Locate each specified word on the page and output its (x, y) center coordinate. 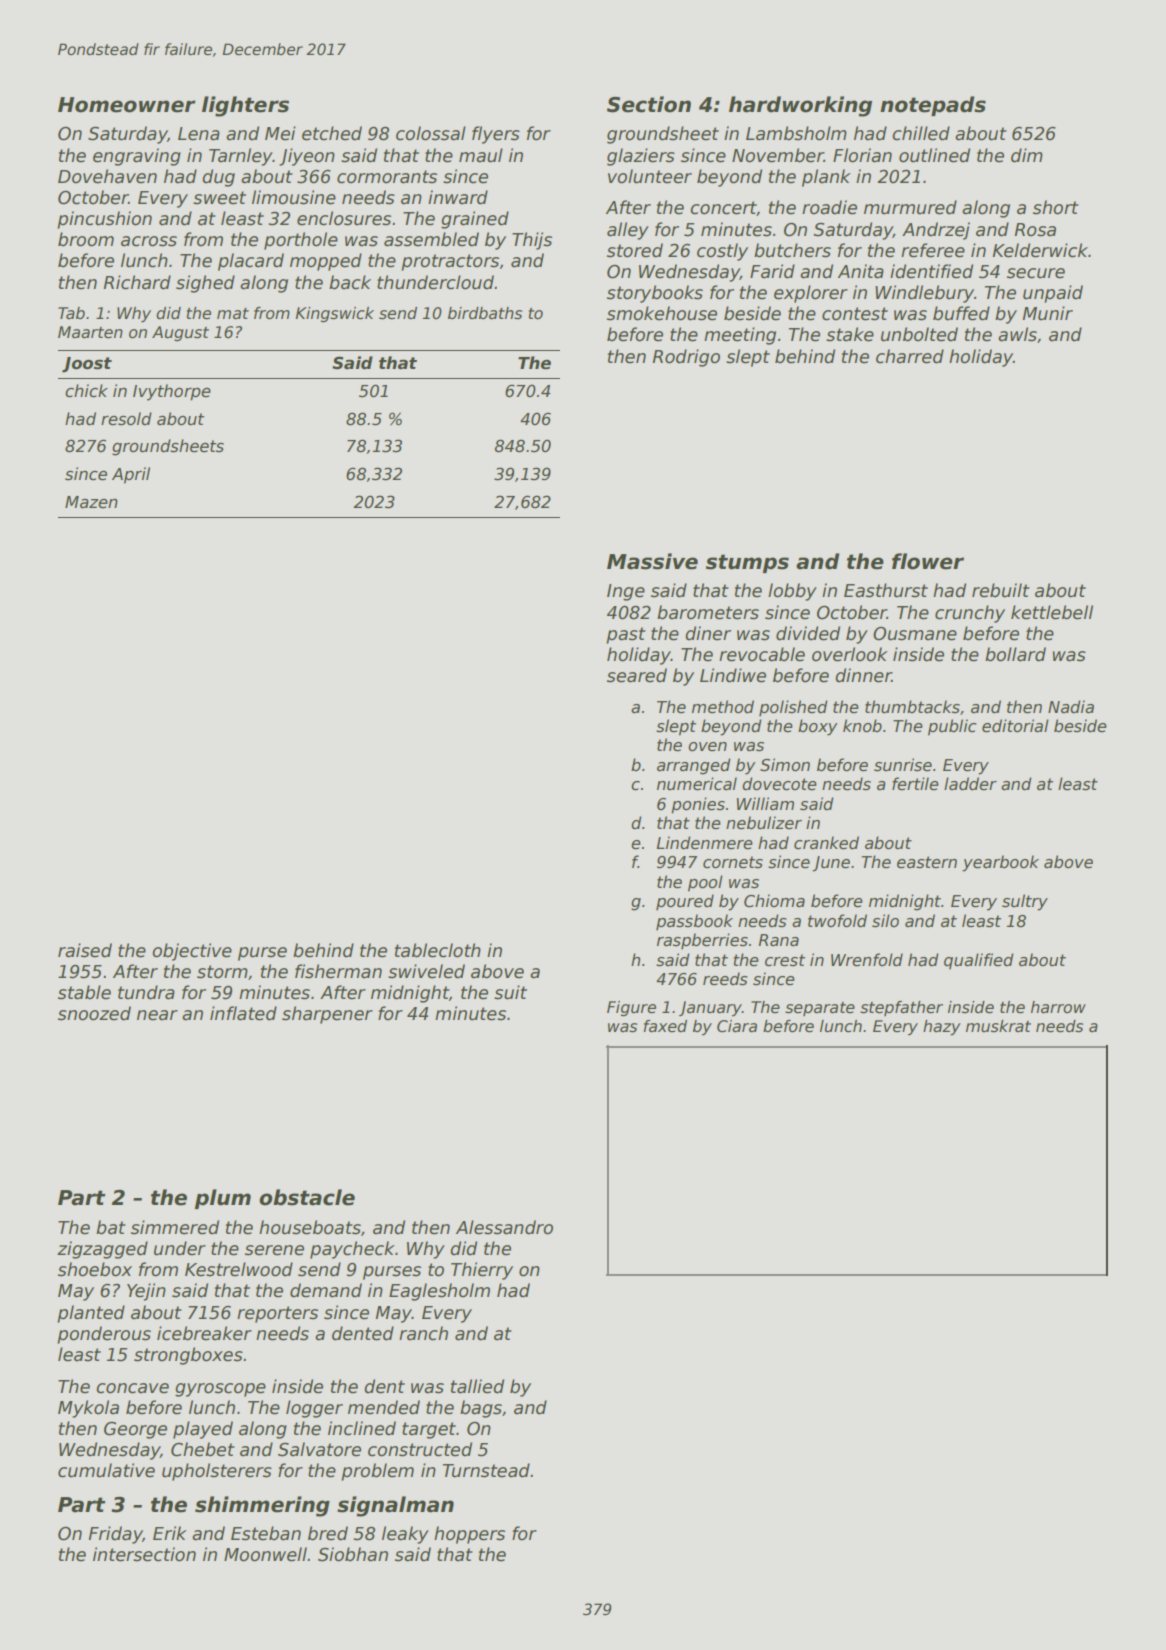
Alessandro (504, 1227)
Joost (87, 365)
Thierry (482, 1271)
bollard (1015, 654)
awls (1017, 334)
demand (326, 1290)
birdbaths (485, 313)
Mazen (91, 502)
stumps (747, 563)
